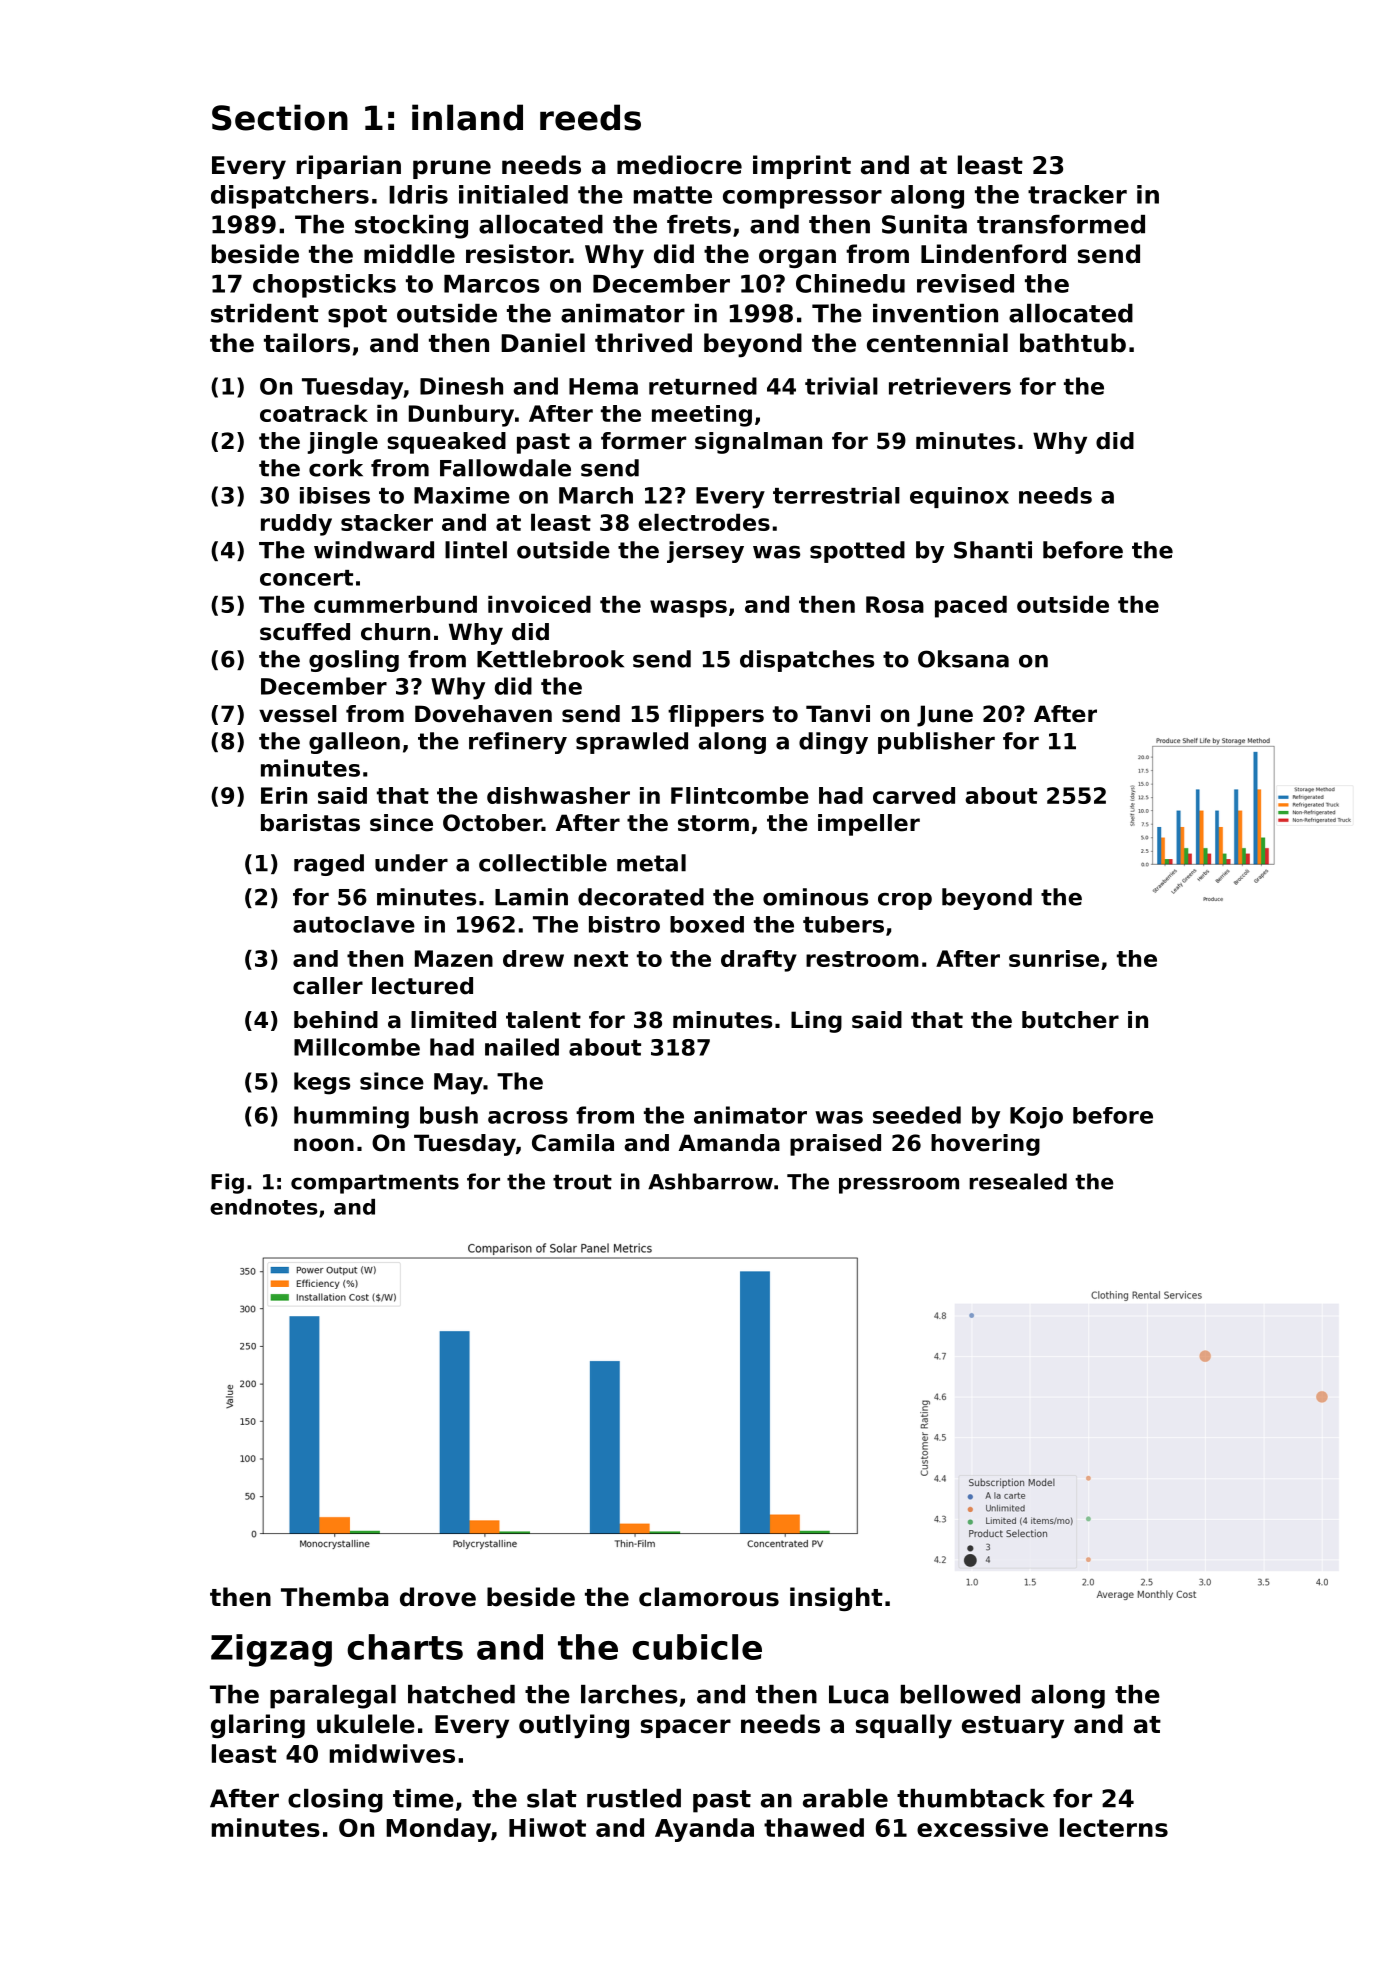 The width and height of the screenshot is (1386, 1969). I want to click on flippers, so click(716, 716).
